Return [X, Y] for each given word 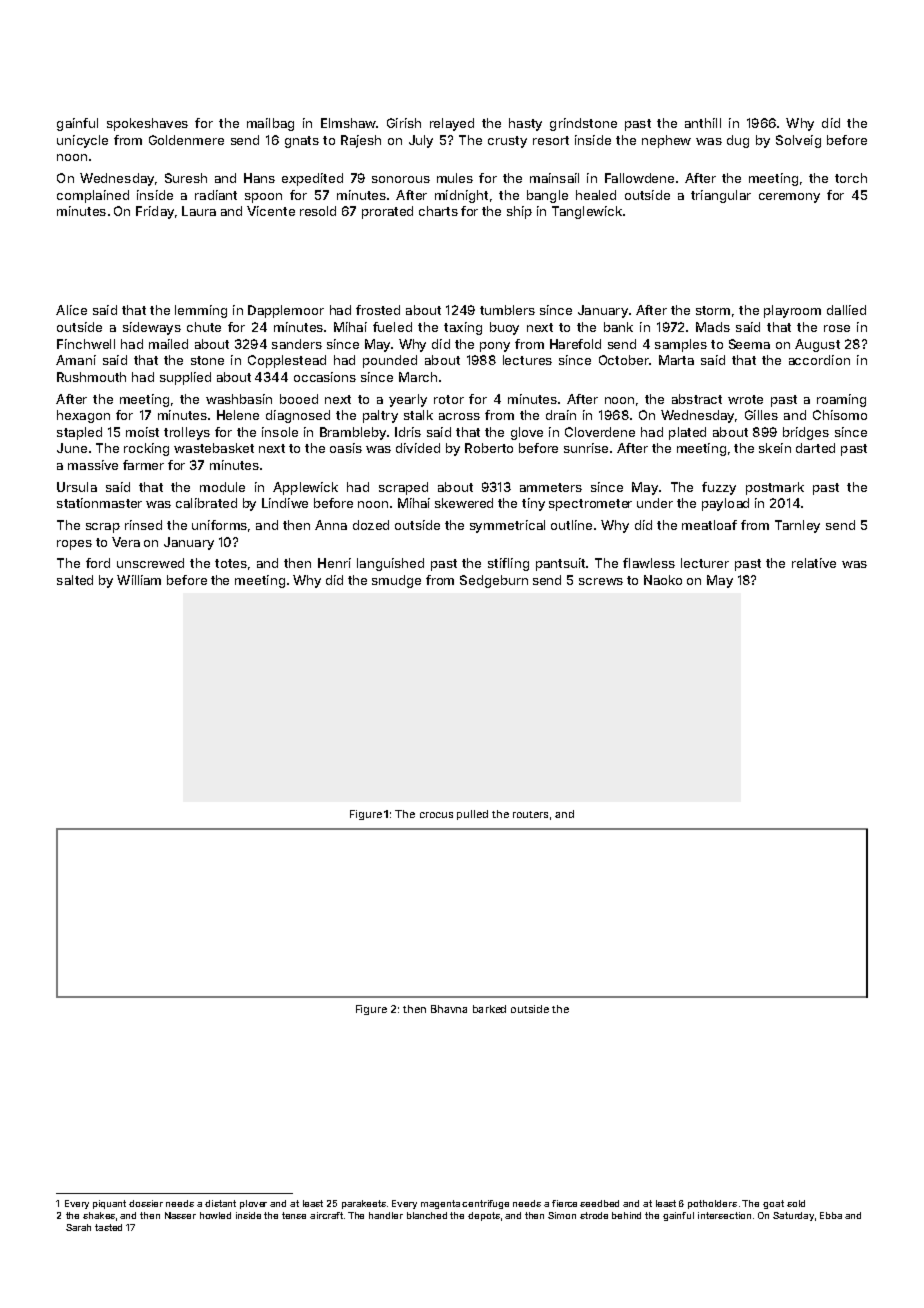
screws [601, 581]
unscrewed [150, 563]
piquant [109, 1204]
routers [530, 814]
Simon [562, 1215]
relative [814, 563]
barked [489, 1009]
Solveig [798, 141]
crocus [436, 815]
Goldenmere [186, 140]
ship [519, 212]
